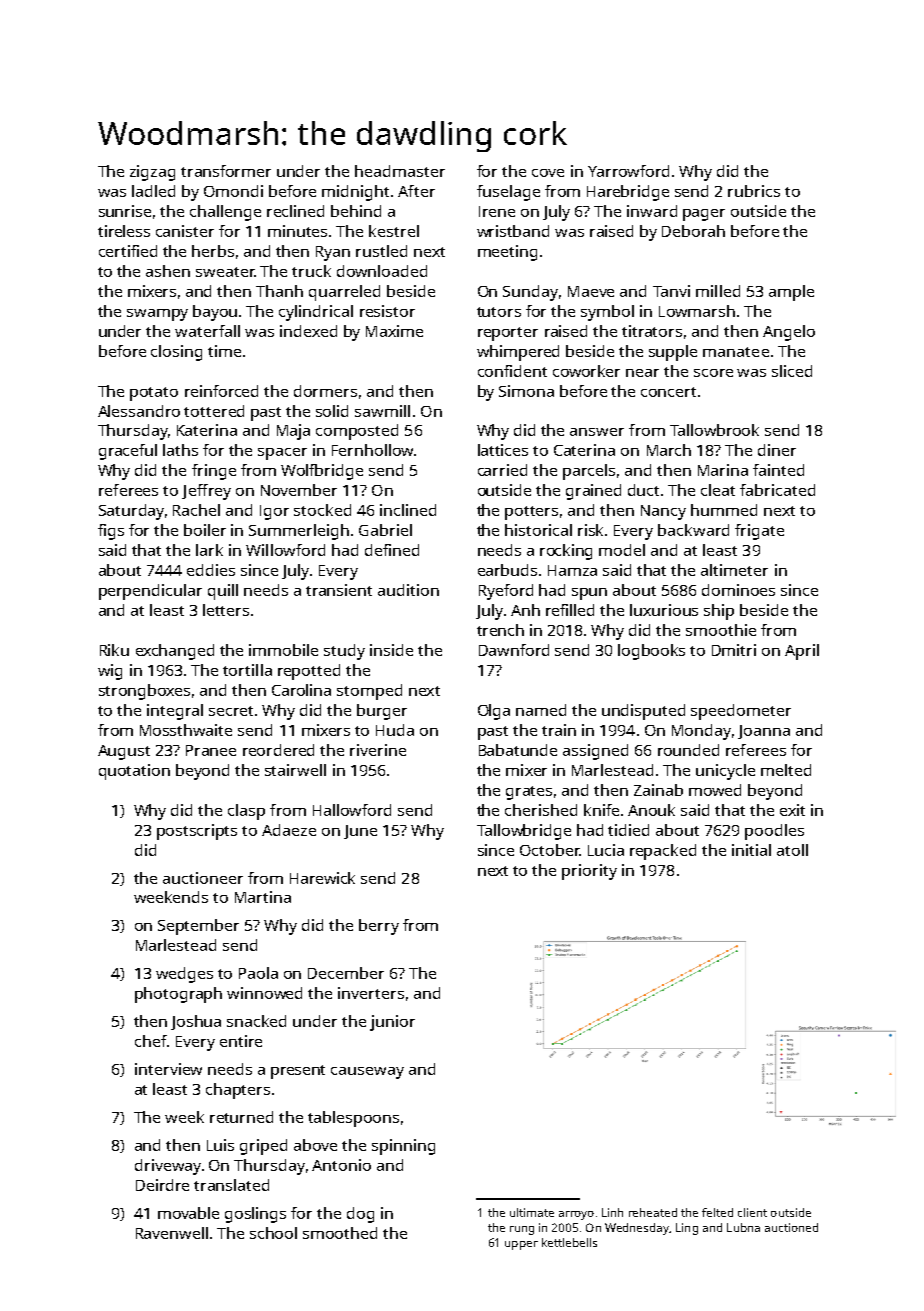 The image size is (924, 1311). Describe the element at coordinates (168, 1069) in the image. I see `interview` at that location.
